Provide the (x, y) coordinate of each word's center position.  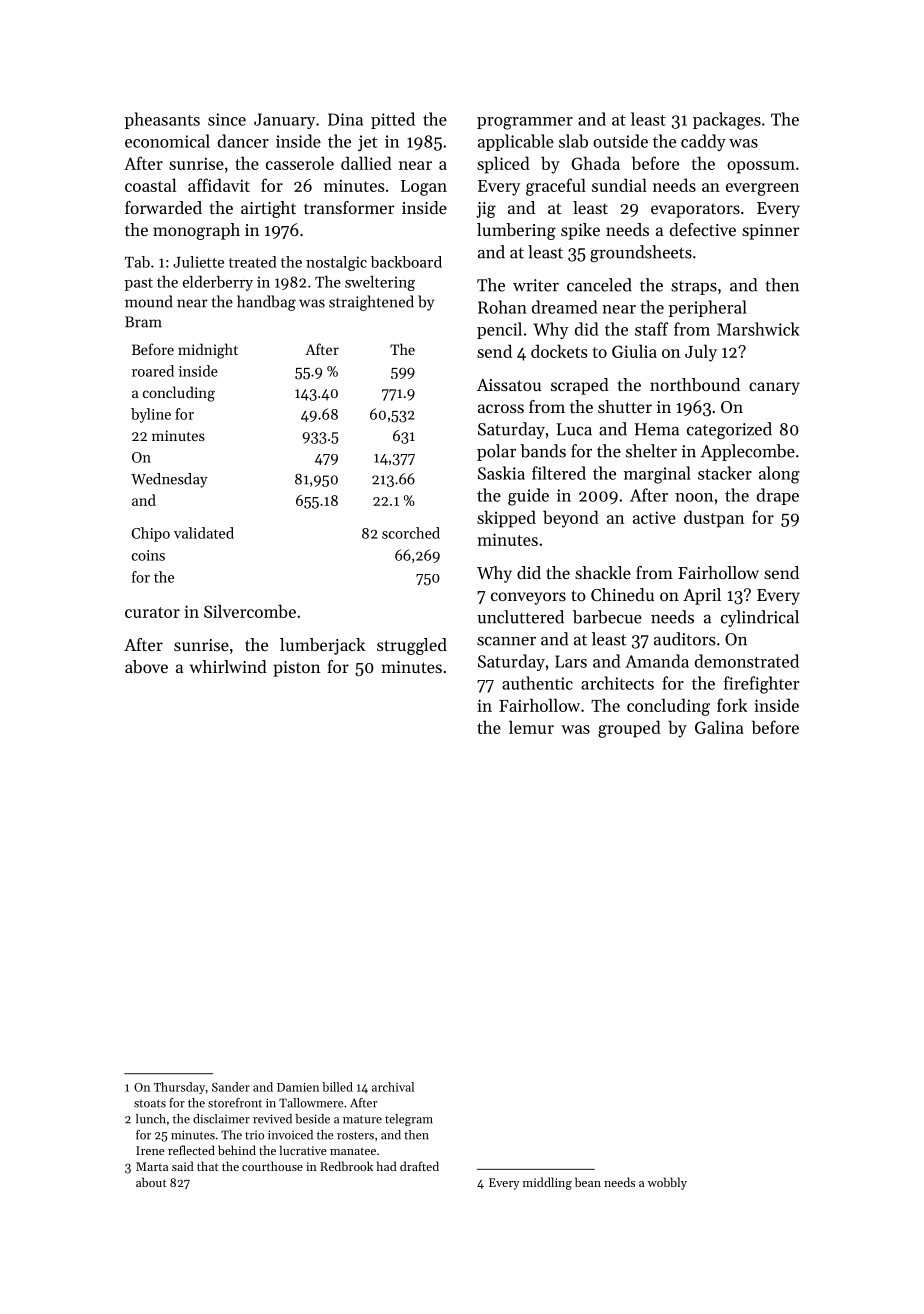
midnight (208, 351)
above (146, 666)
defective (703, 229)
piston (296, 669)
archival (393, 1087)
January (284, 121)
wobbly (667, 1183)
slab (573, 141)
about (151, 1182)
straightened (371, 303)
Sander (231, 1087)
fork (732, 705)
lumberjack (322, 646)
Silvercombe (250, 611)
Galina (719, 727)
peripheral (708, 308)
